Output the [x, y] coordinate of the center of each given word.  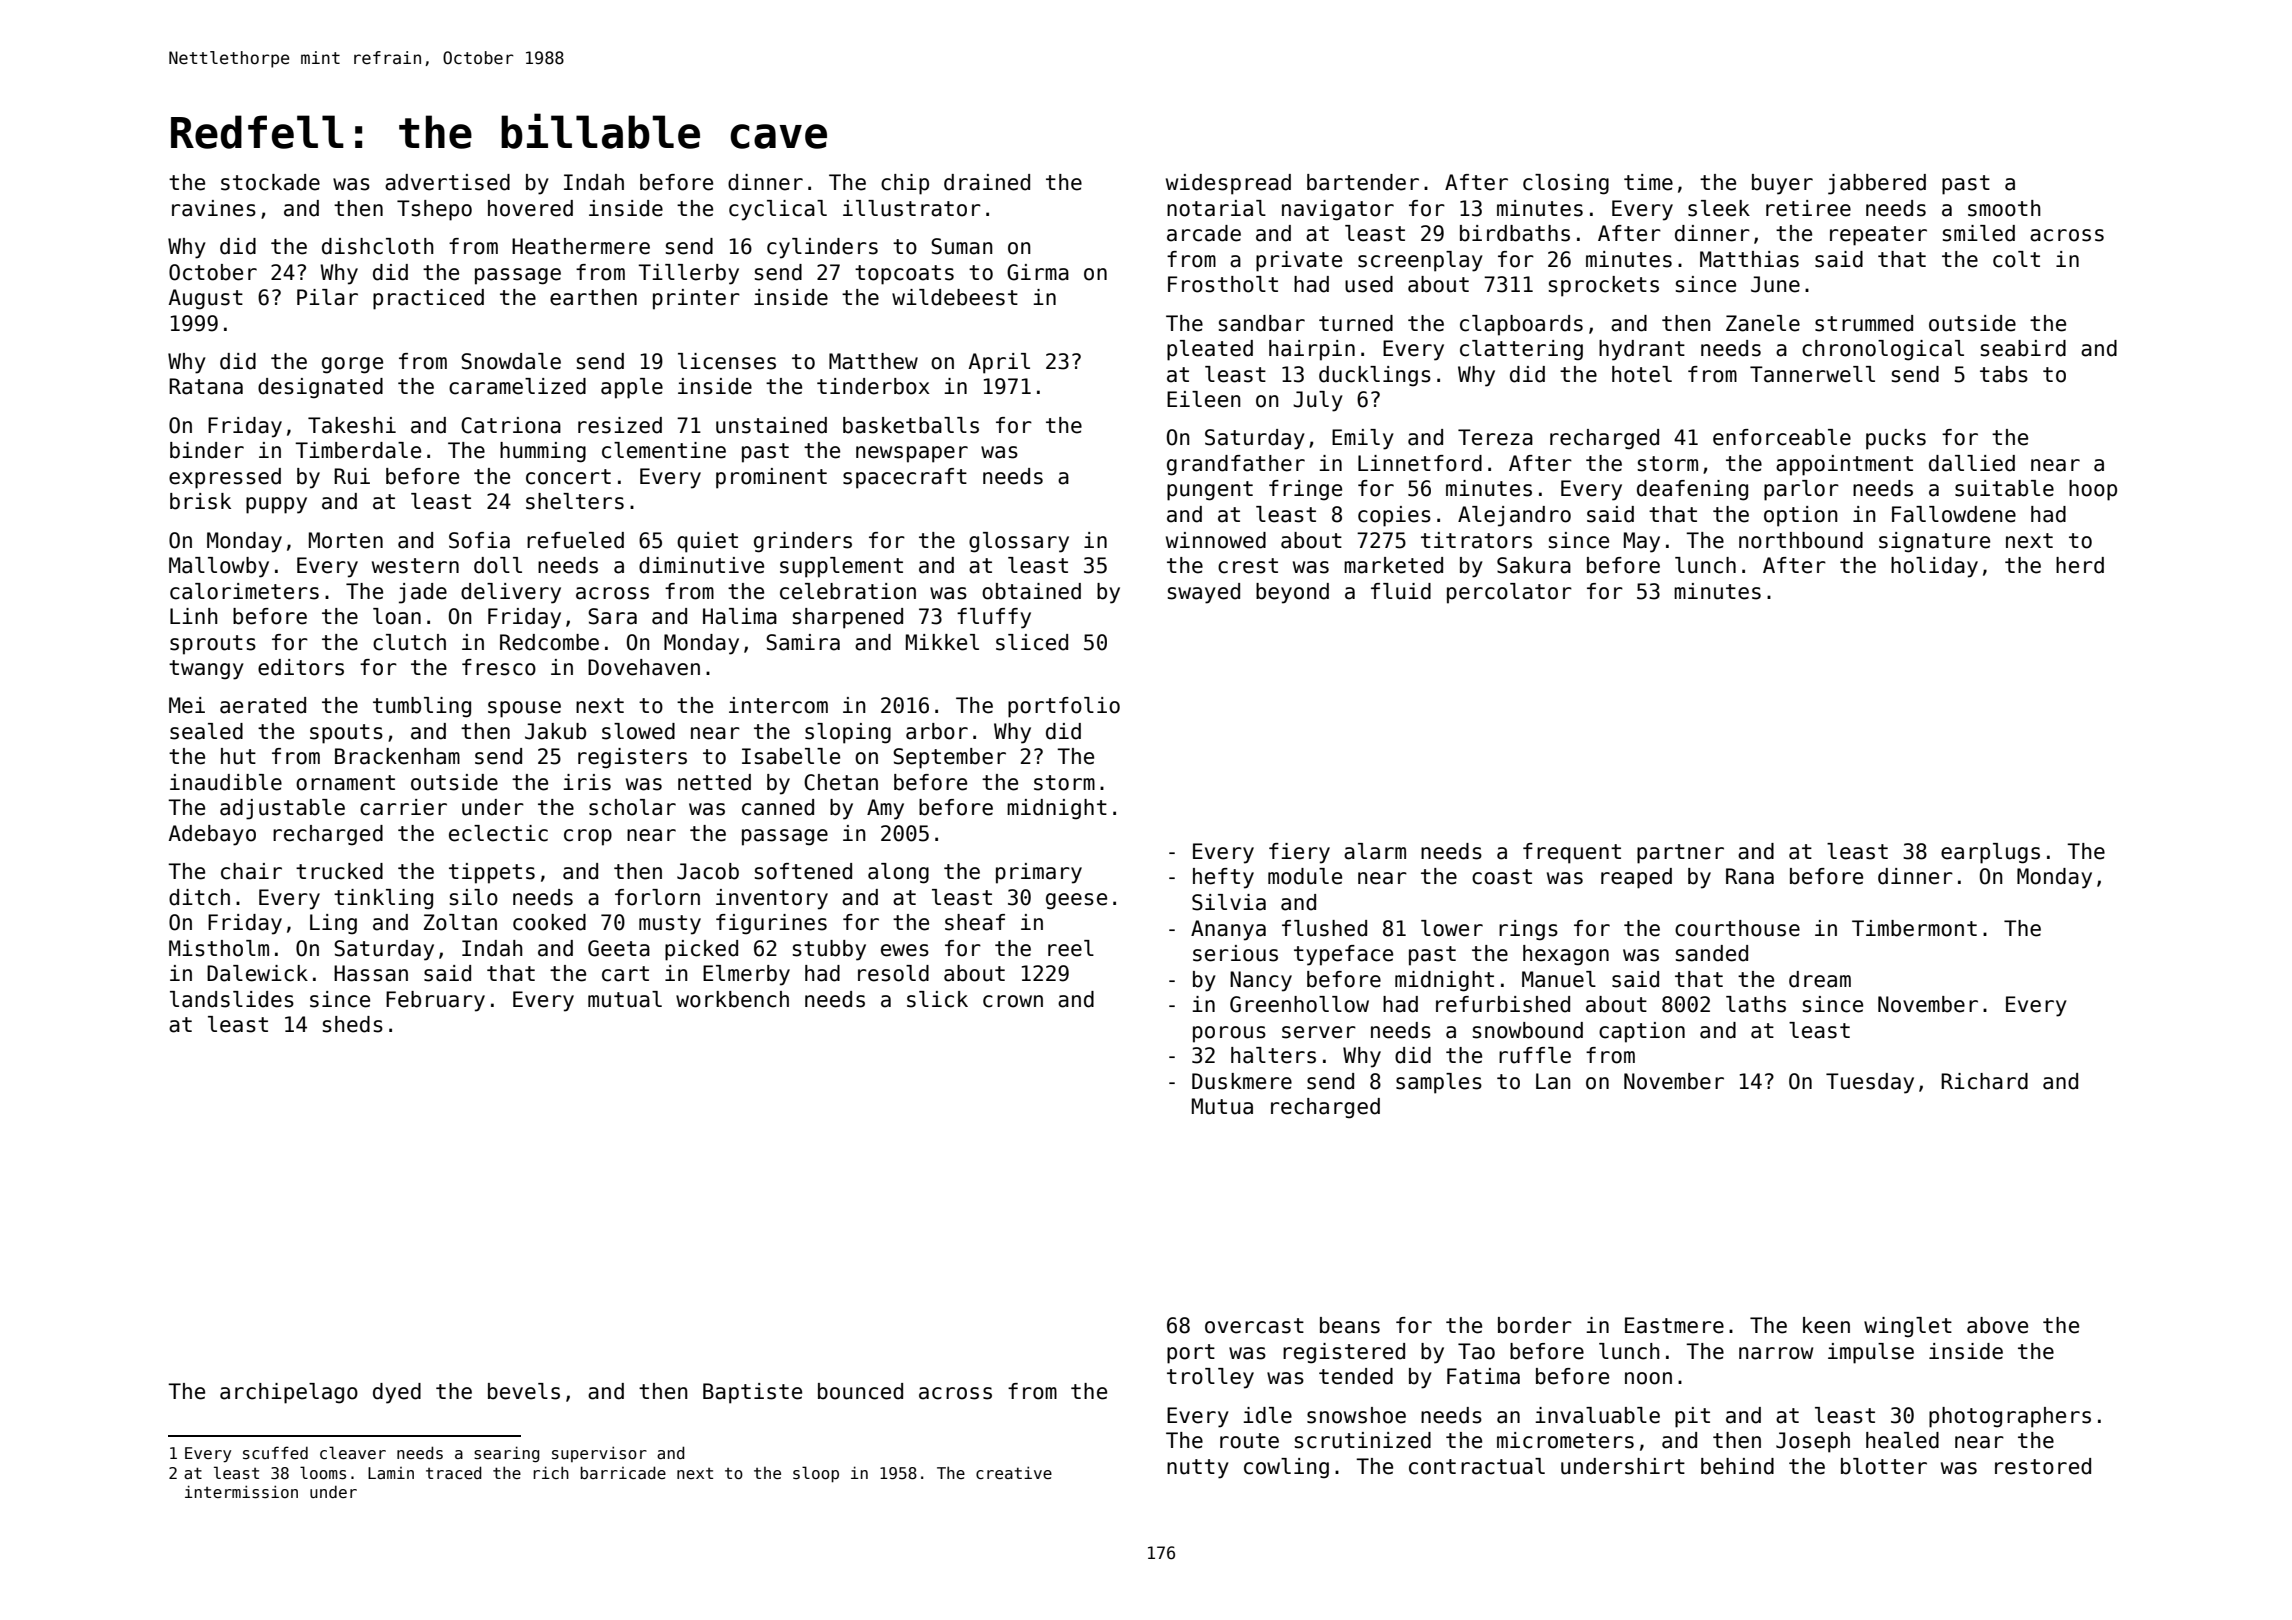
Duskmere [1242, 1081]
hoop [2093, 490]
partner [1680, 854]
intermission [241, 1492]
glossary [1019, 542]
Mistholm [219, 948]
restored [2043, 1466]
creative [1014, 1472]
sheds [353, 1024]
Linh [194, 616]
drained [987, 182]
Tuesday [1870, 1083]
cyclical [778, 210]
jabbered [1877, 184]
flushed [1324, 928]
